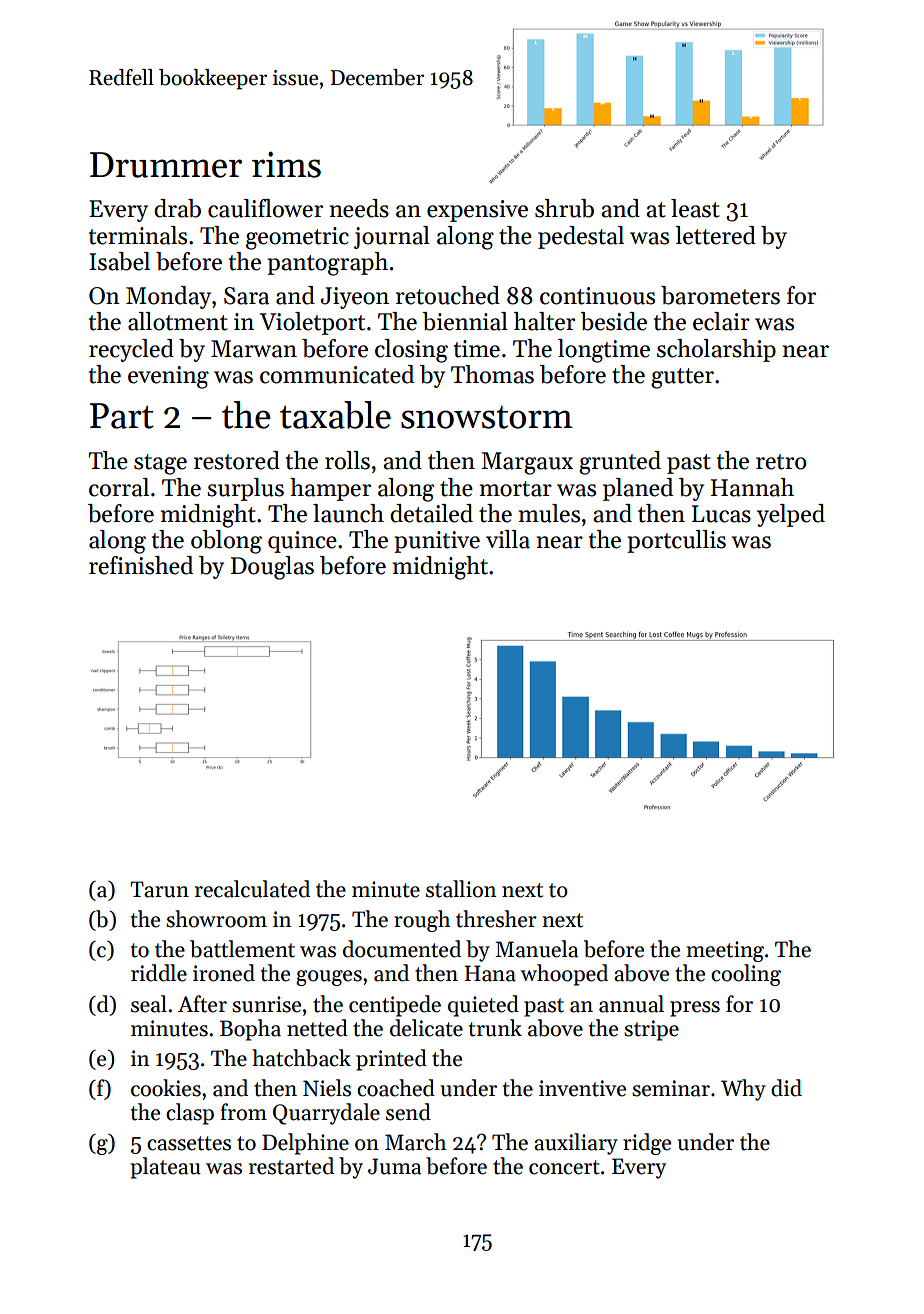  What do you see at coordinates (165, 1168) in the screenshot?
I see `plateau` at bounding box center [165, 1168].
